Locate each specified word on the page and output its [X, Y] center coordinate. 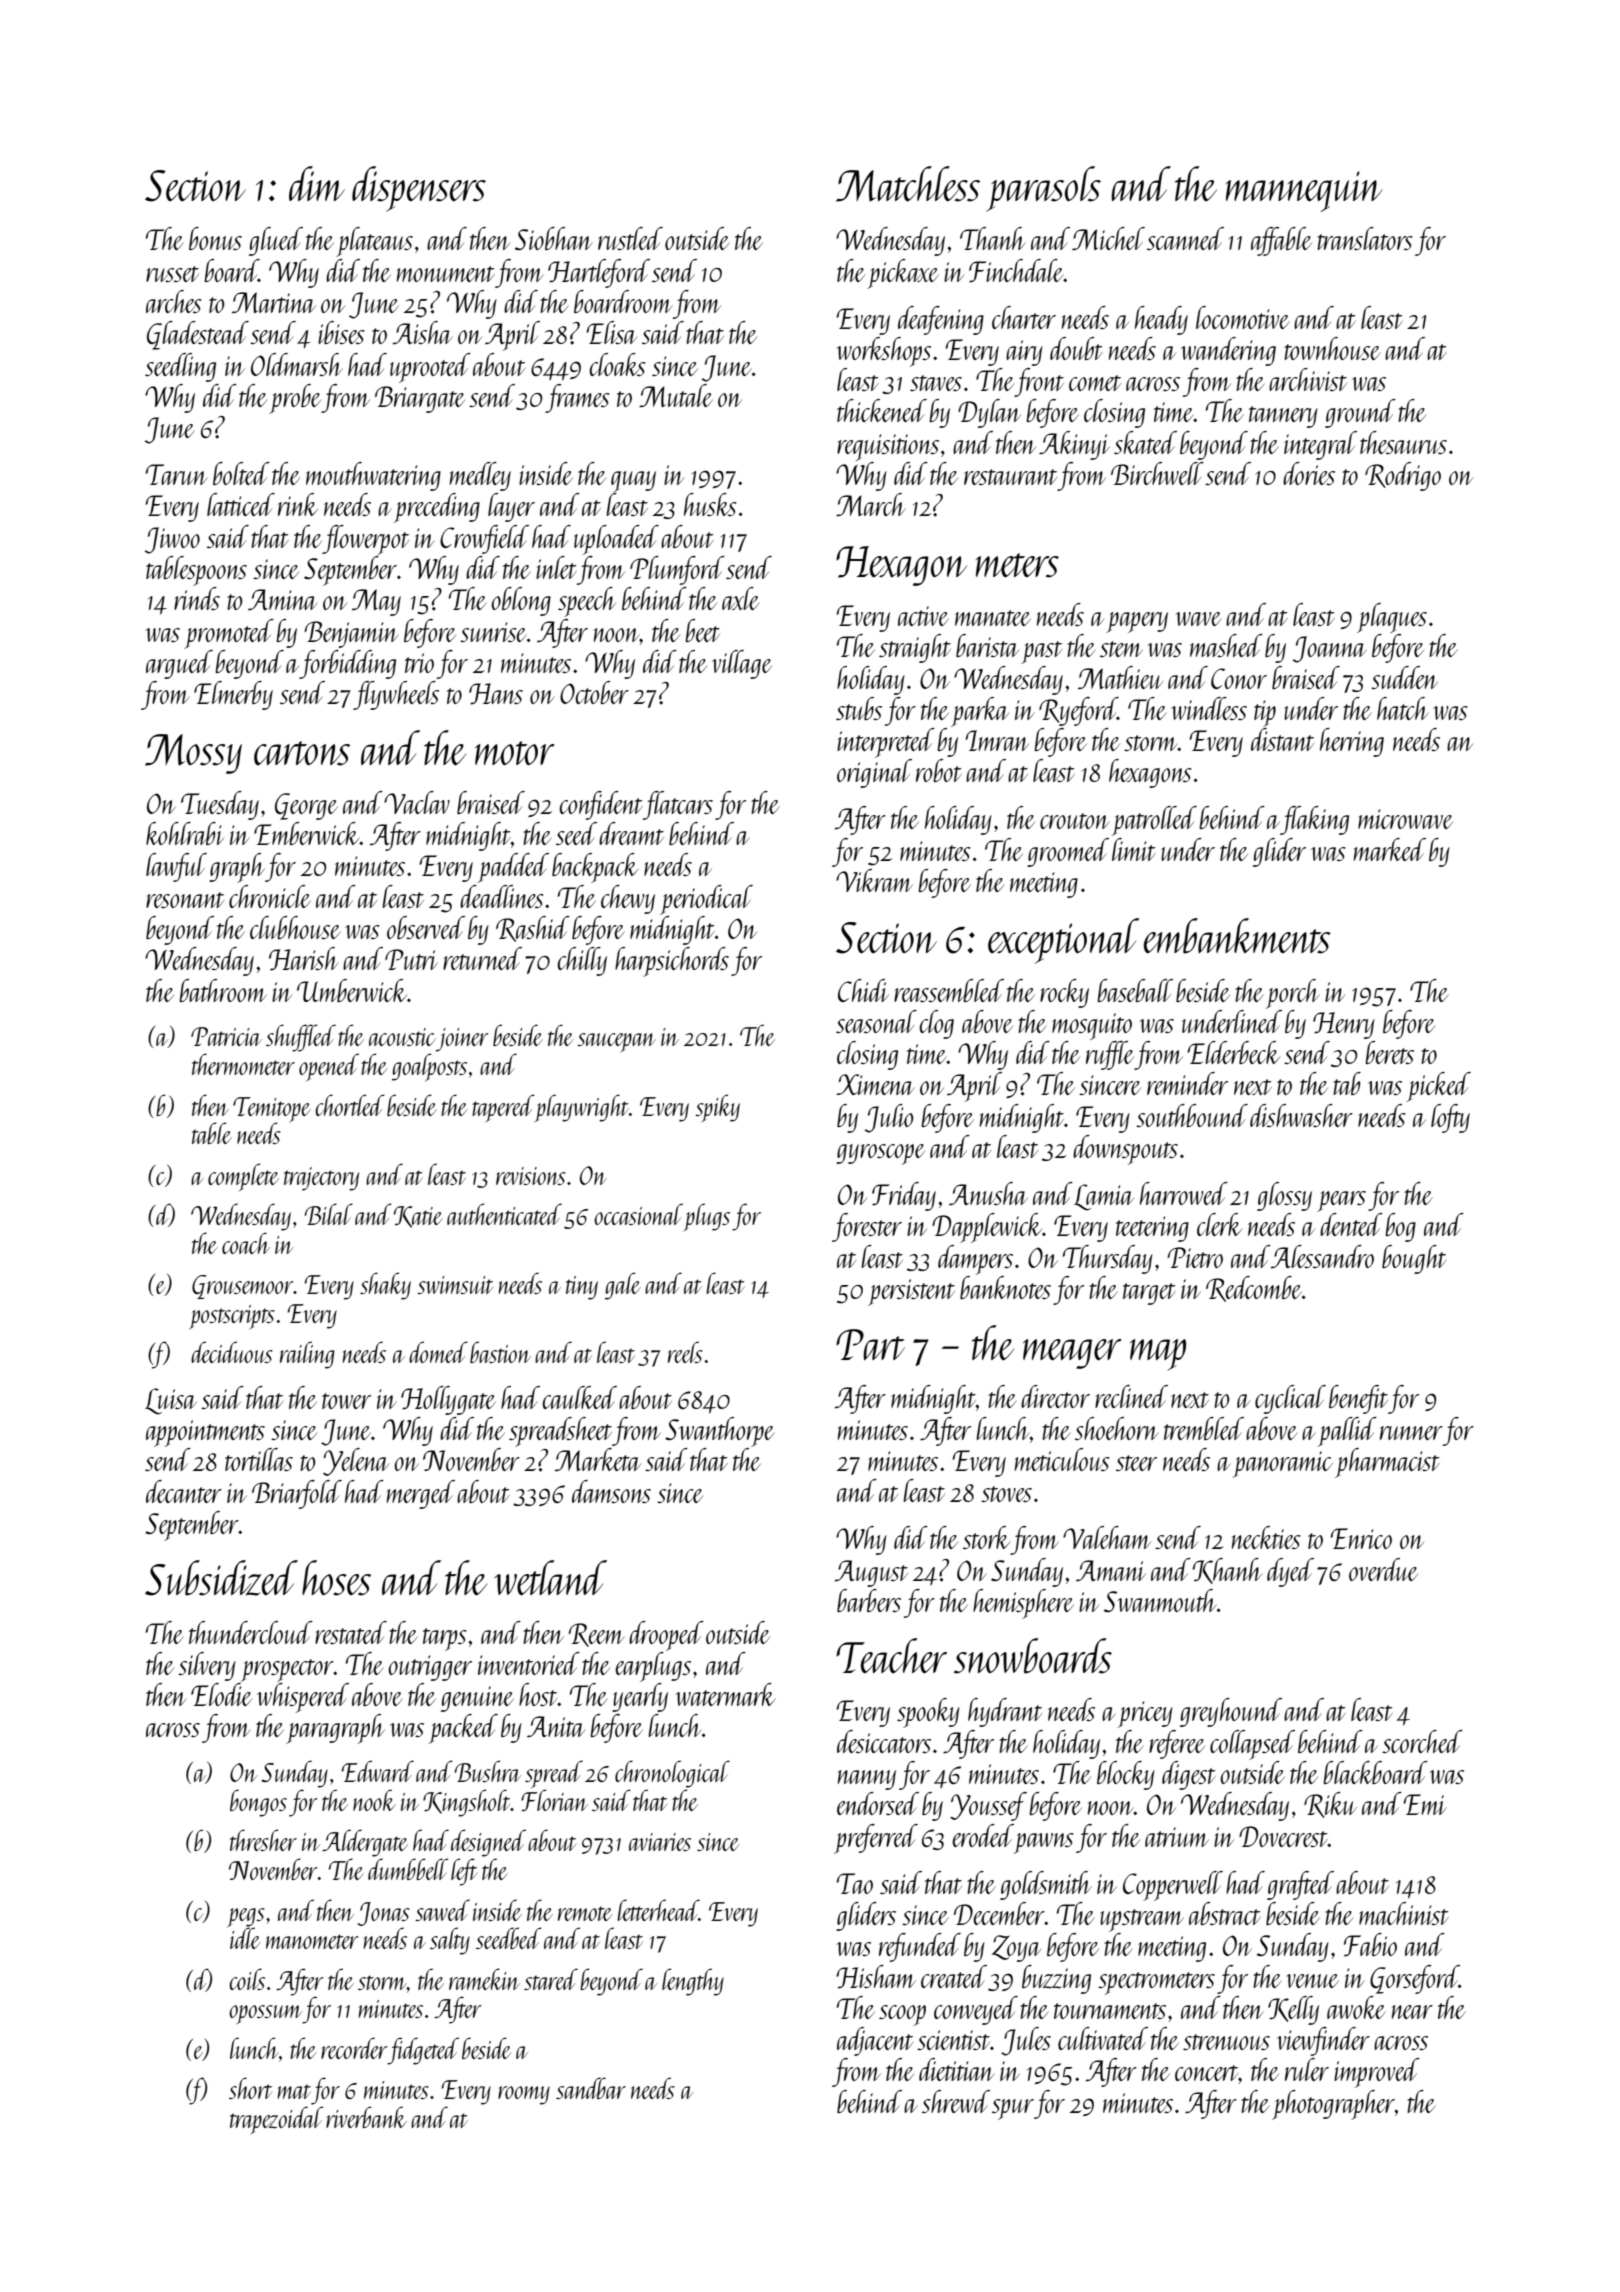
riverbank [366, 2117]
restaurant [1010, 477]
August [871, 1573]
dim [317, 183]
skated [1145, 442]
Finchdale [1016, 271]
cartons [302, 753]
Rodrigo [1403, 476]
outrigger [430, 1668]
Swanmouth [1160, 1600]
